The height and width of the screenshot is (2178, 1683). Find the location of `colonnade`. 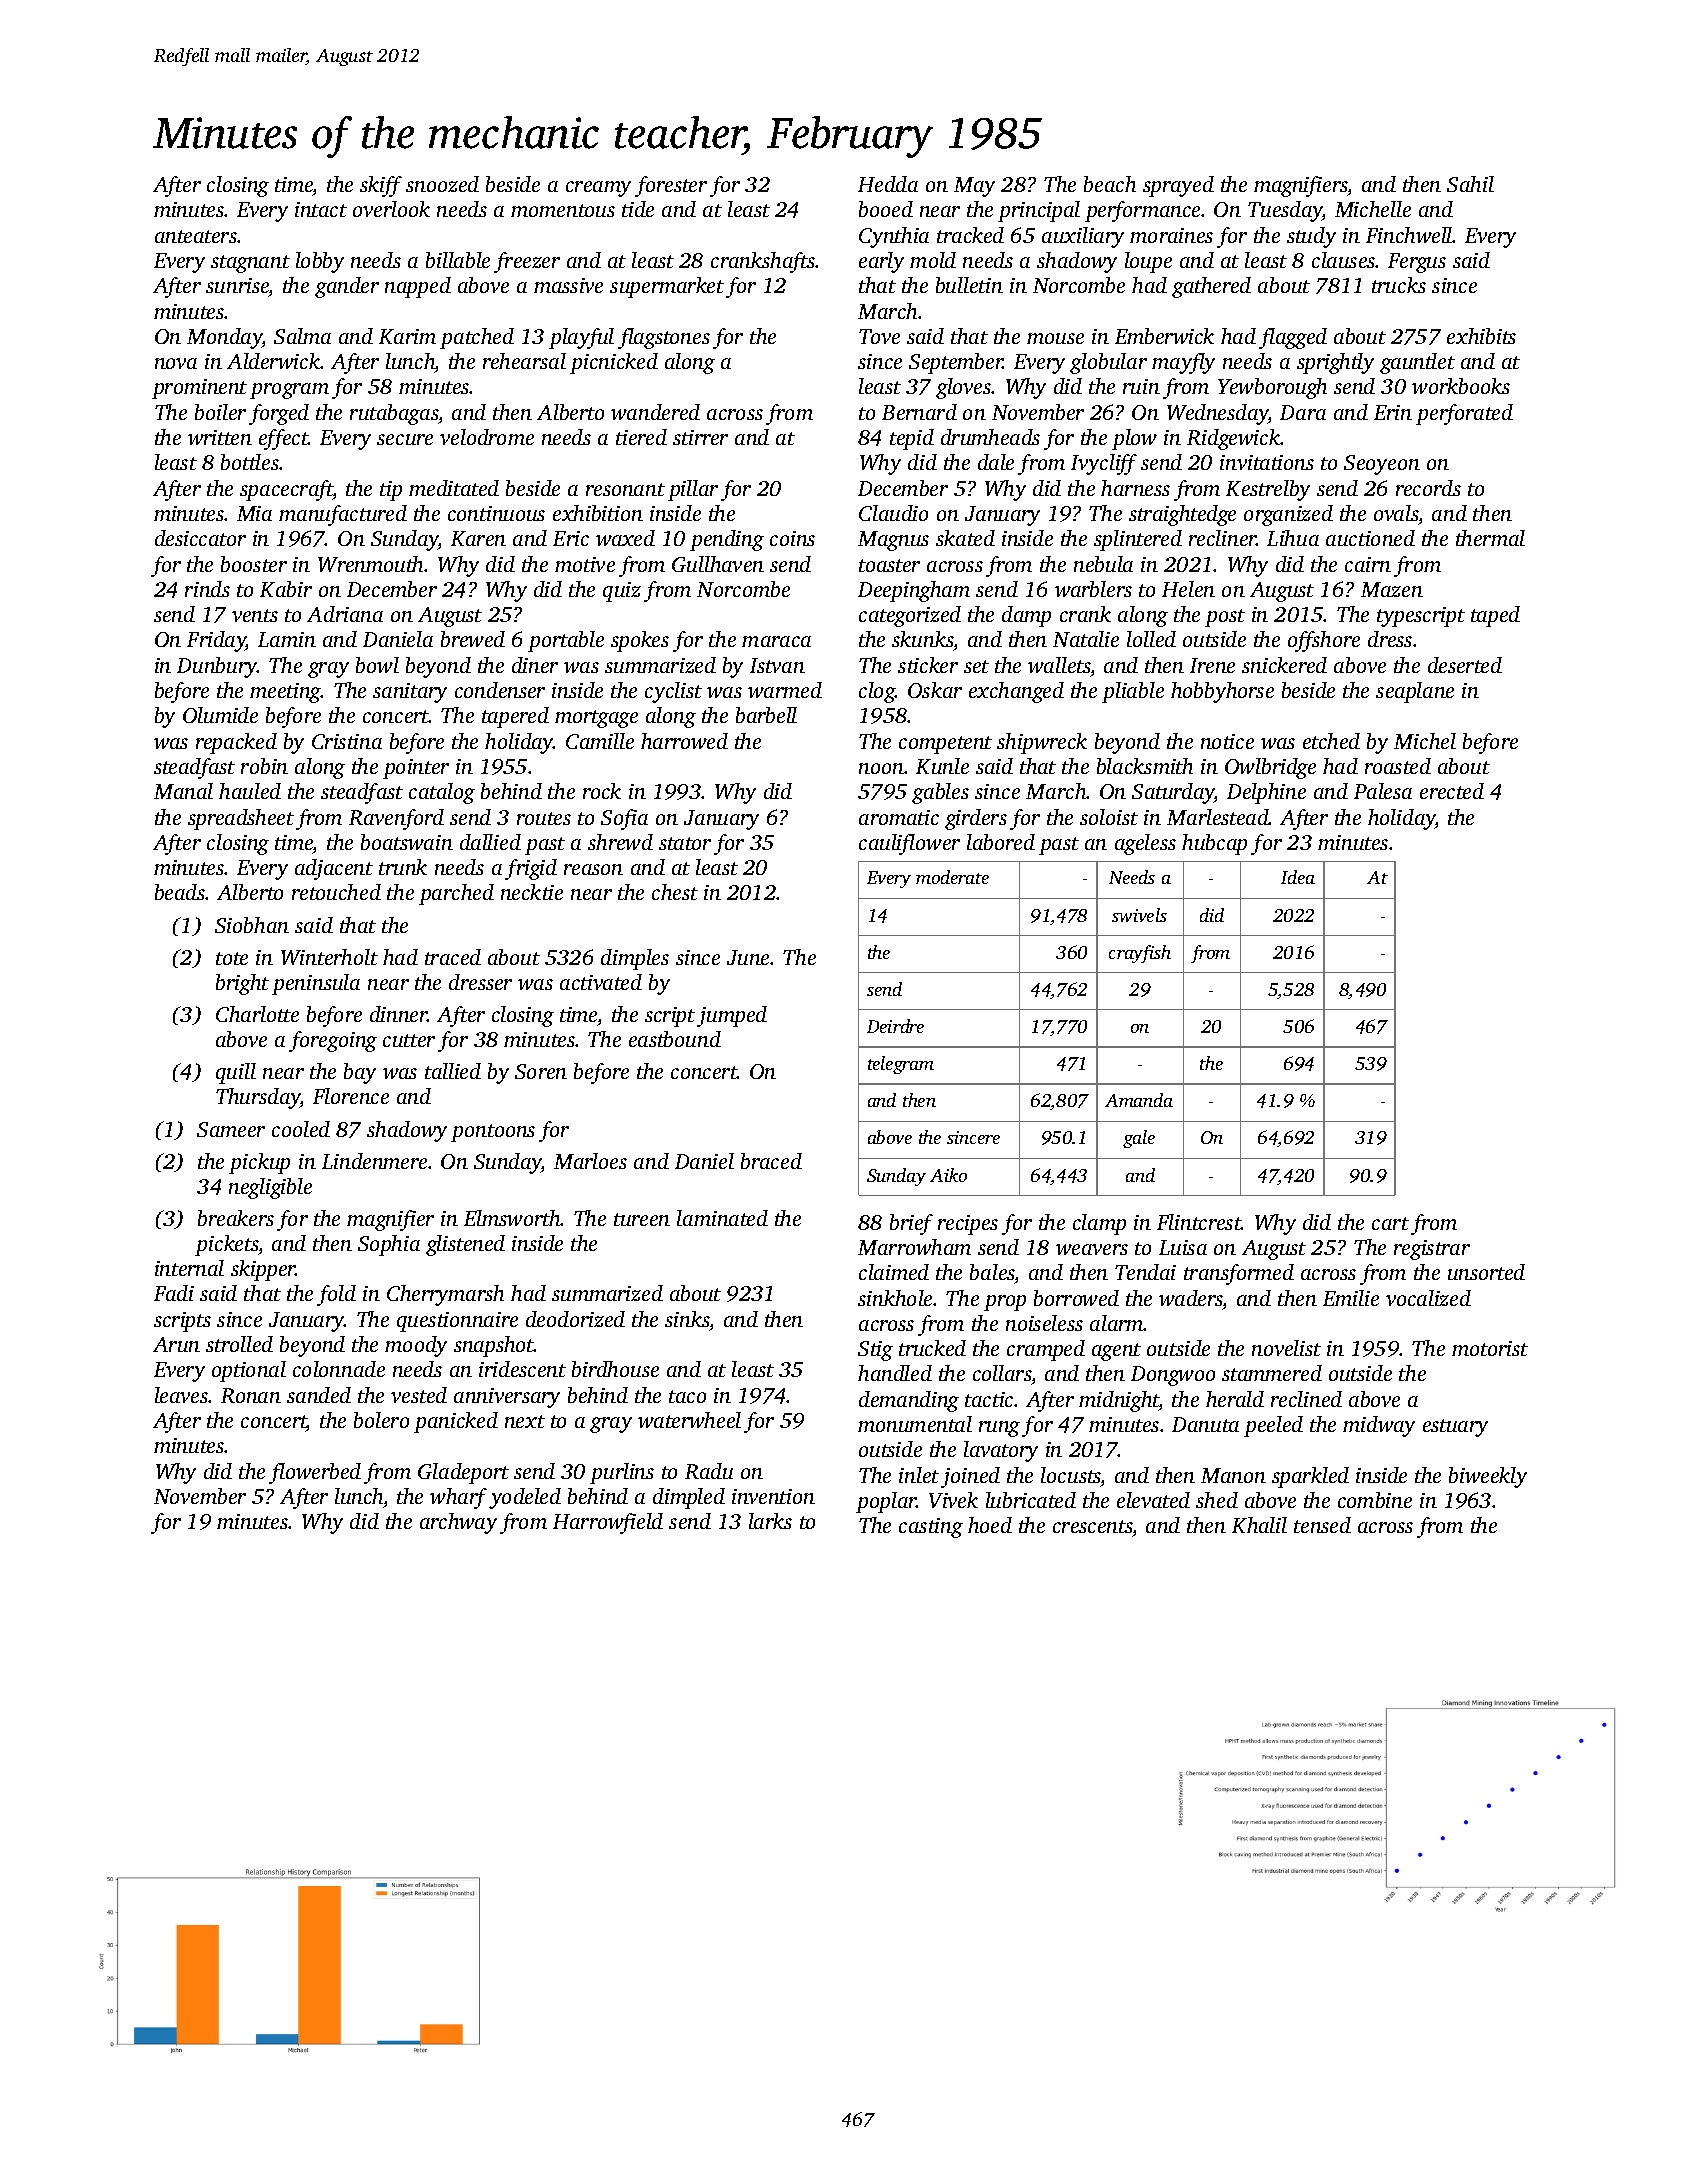

colonnade is located at coordinates (339, 1369).
